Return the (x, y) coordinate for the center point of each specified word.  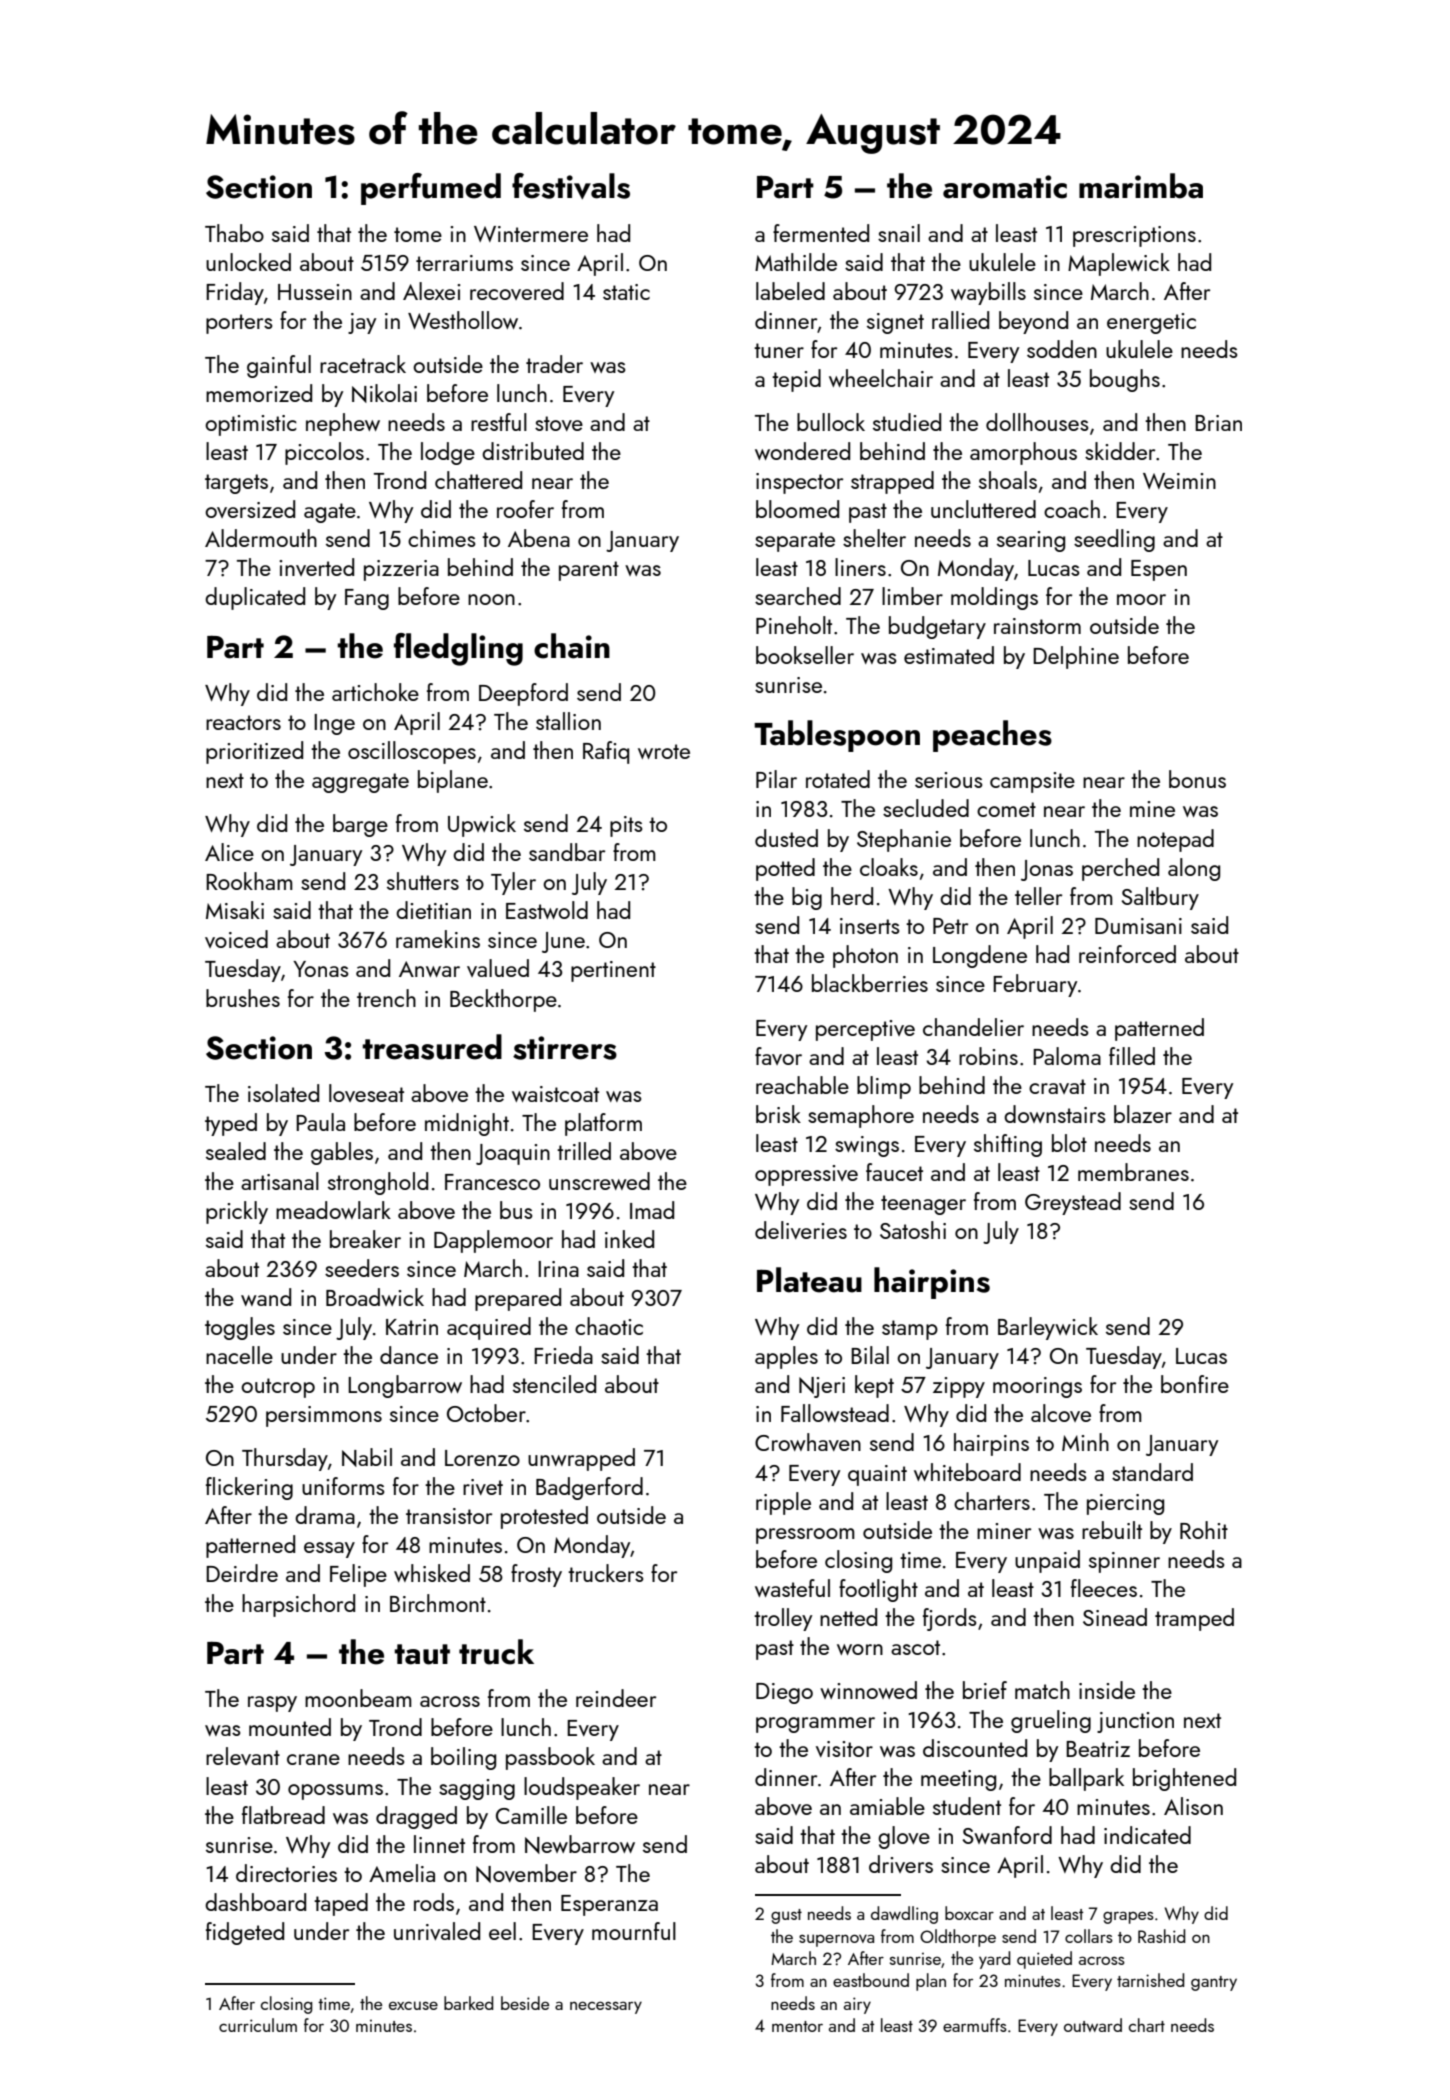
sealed (236, 1151)
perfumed (431, 189)
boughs (1125, 380)
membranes (1133, 1172)
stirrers (565, 1048)
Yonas (321, 969)
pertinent (613, 971)
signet (895, 323)
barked (468, 2003)
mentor (797, 2026)
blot (1069, 1143)
